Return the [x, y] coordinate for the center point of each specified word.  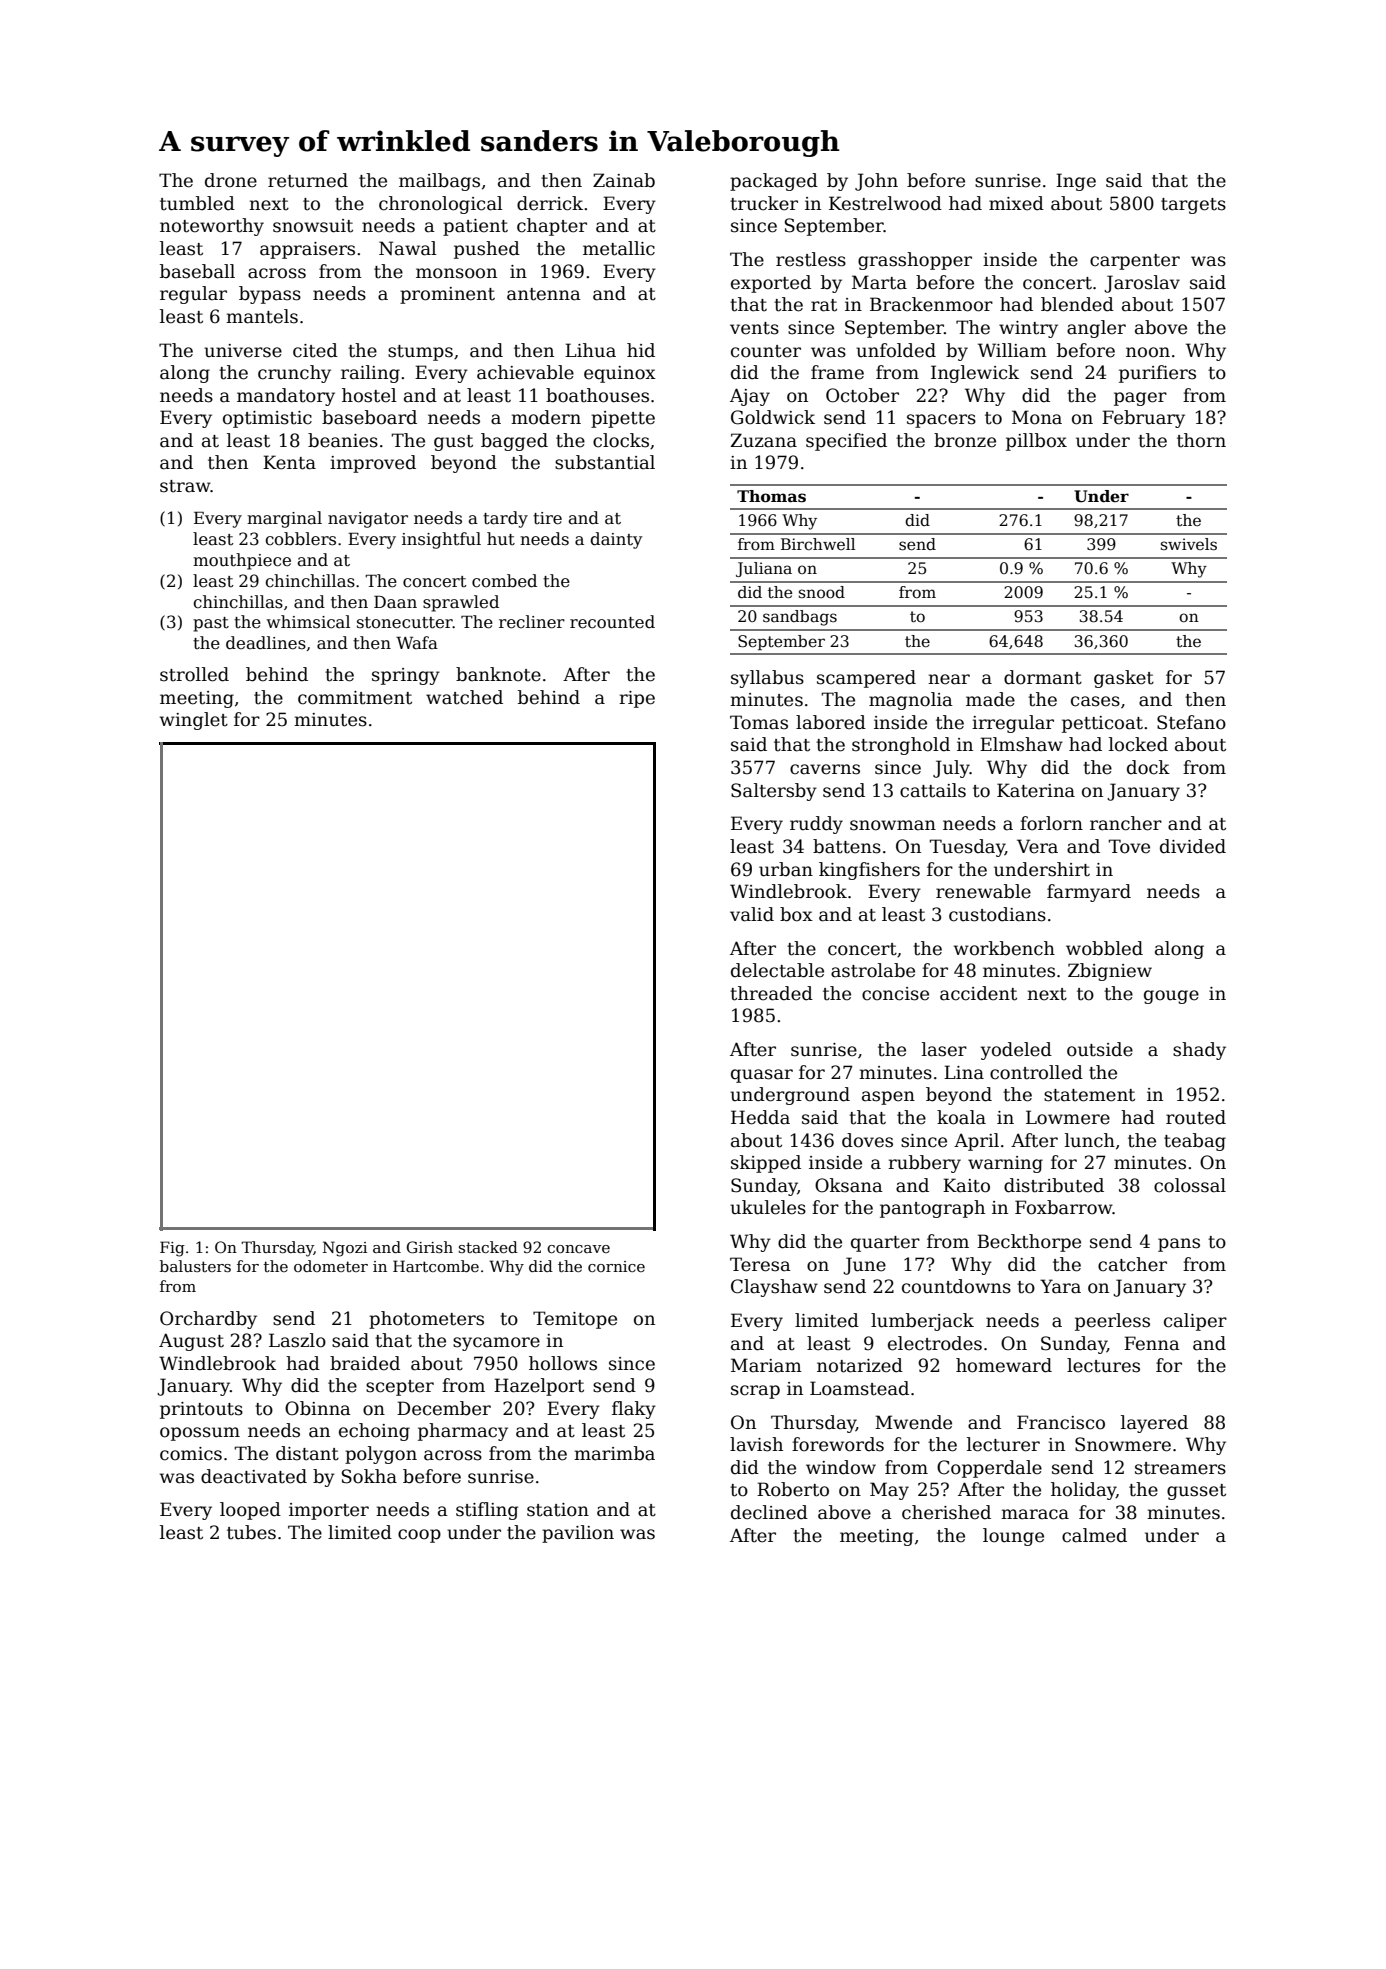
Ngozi [345, 1249]
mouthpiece [242, 561]
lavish [756, 1444]
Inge [1076, 182]
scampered [866, 679]
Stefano [1191, 722]
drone [231, 180]
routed [1196, 1117]
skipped [766, 1164]
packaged [774, 182]
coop [419, 1536]
